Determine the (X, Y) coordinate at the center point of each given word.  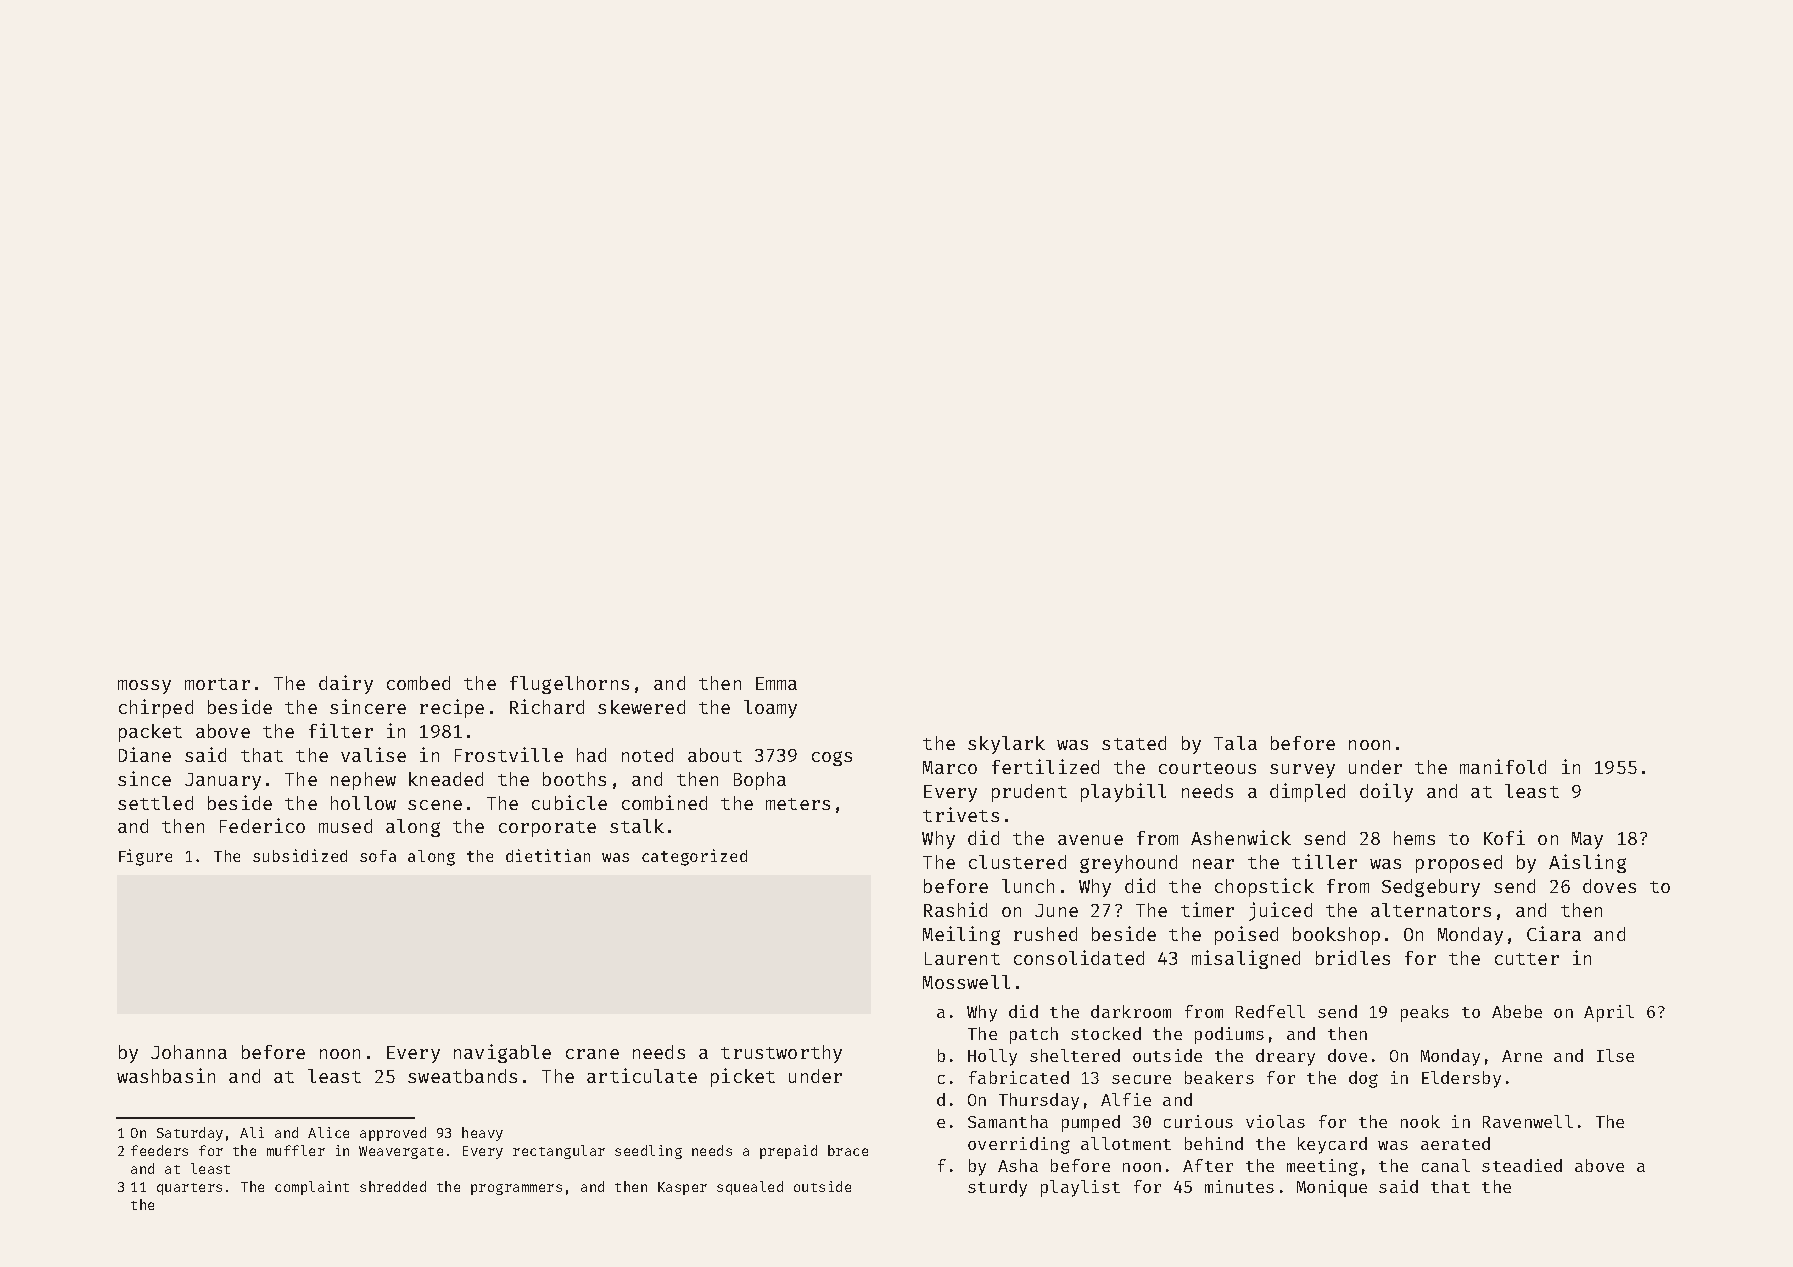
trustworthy (781, 1054)
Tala (1235, 743)
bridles (1353, 957)
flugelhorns (569, 685)
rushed (1045, 934)
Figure (145, 857)
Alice (328, 1132)
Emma (776, 683)
